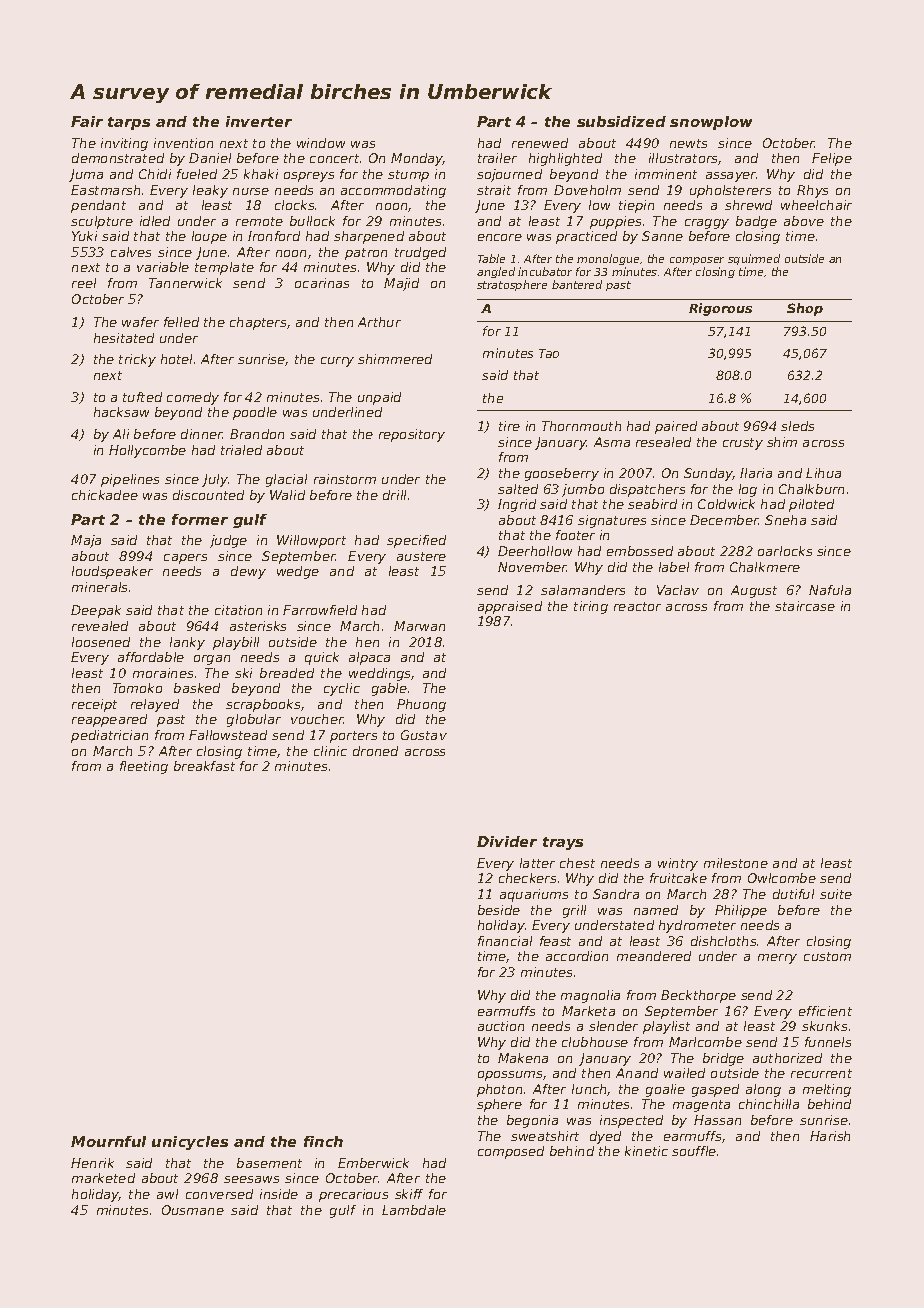 The height and width of the screenshot is (1308, 924). What do you see at coordinates (108, 1141) in the screenshot?
I see `Mournful` at bounding box center [108, 1141].
